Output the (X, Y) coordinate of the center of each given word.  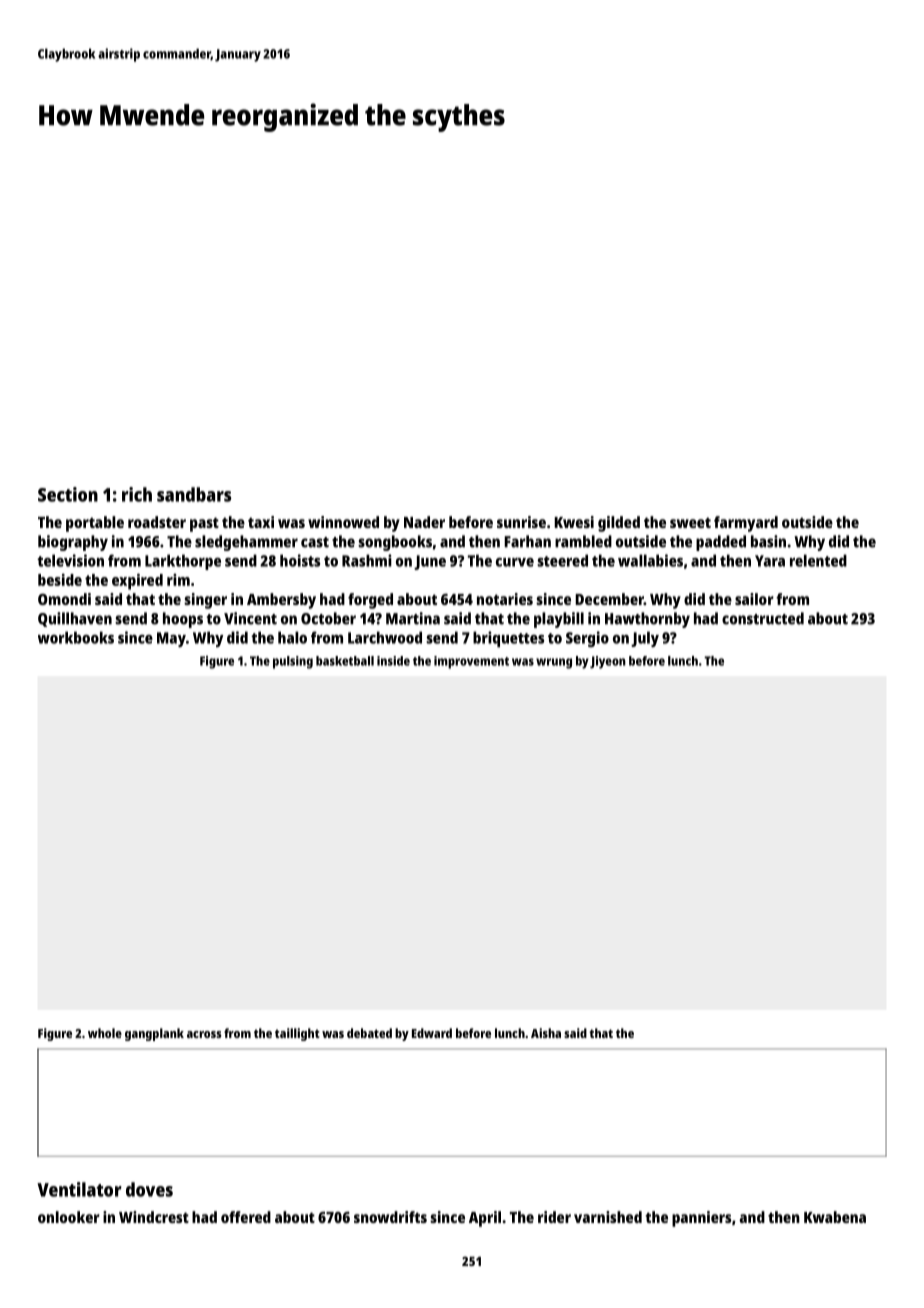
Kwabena (835, 1217)
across (204, 1034)
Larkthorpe (183, 562)
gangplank (154, 1034)
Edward (432, 1033)
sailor (754, 599)
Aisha (546, 1033)
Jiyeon (608, 662)
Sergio (587, 639)
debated (369, 1033)
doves (149, 1189)
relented (818, 560)
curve (515, 562)
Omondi (64, 599)
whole (105, 1033)
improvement (471, 662)
